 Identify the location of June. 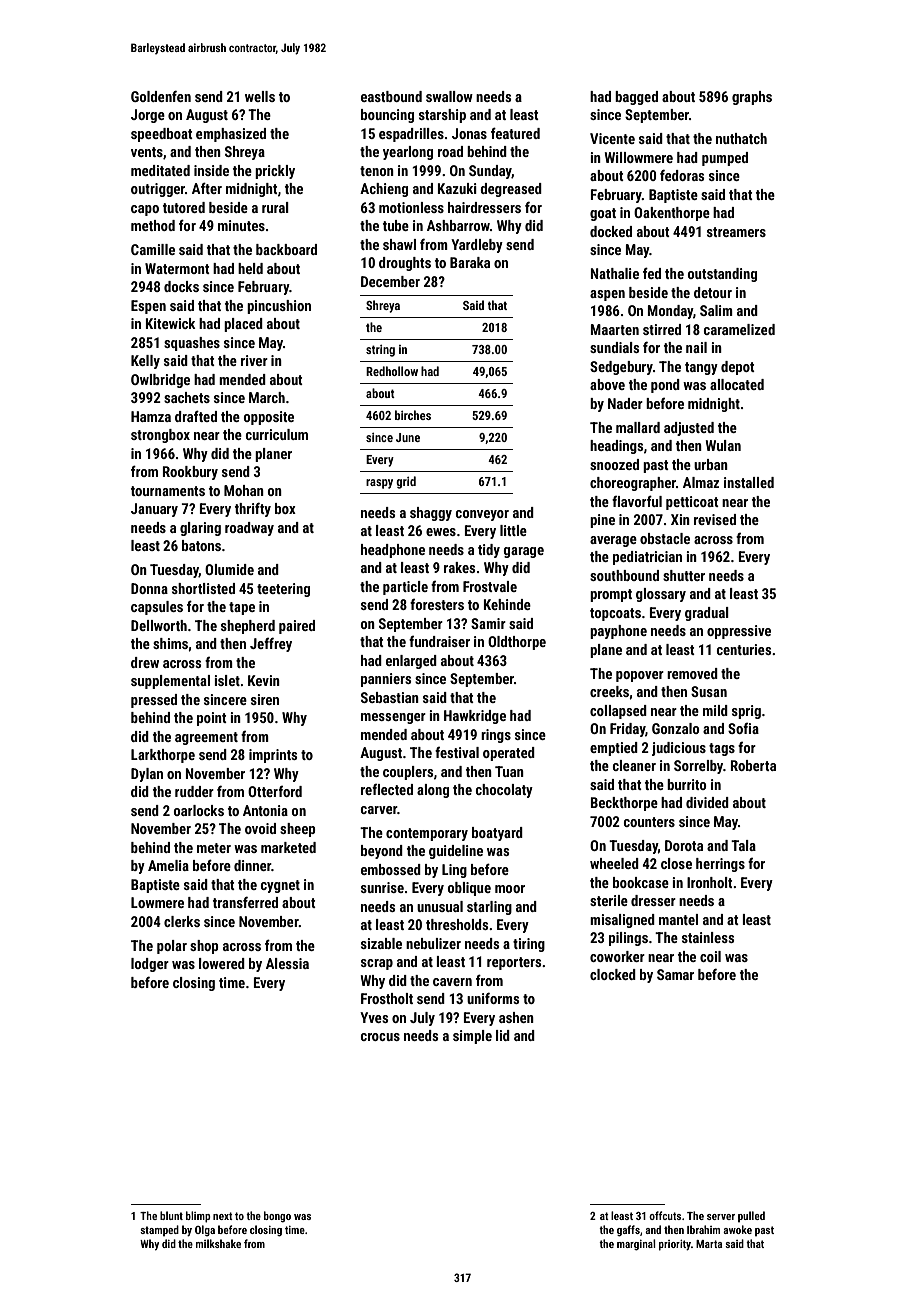
(408, 437).
